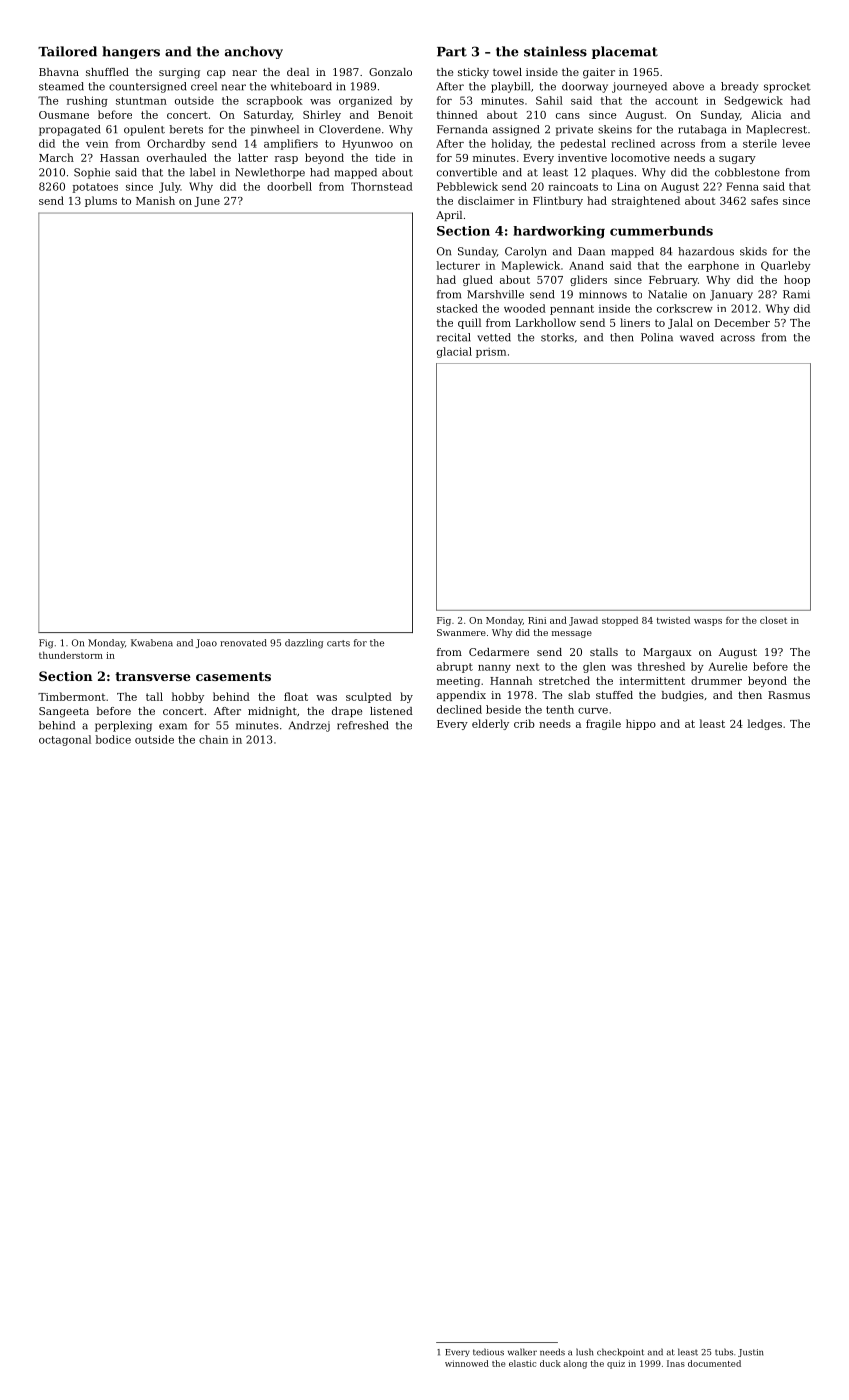  Describe the element at coordinates (510, 87) in the image. I see `playbill` at that location.
